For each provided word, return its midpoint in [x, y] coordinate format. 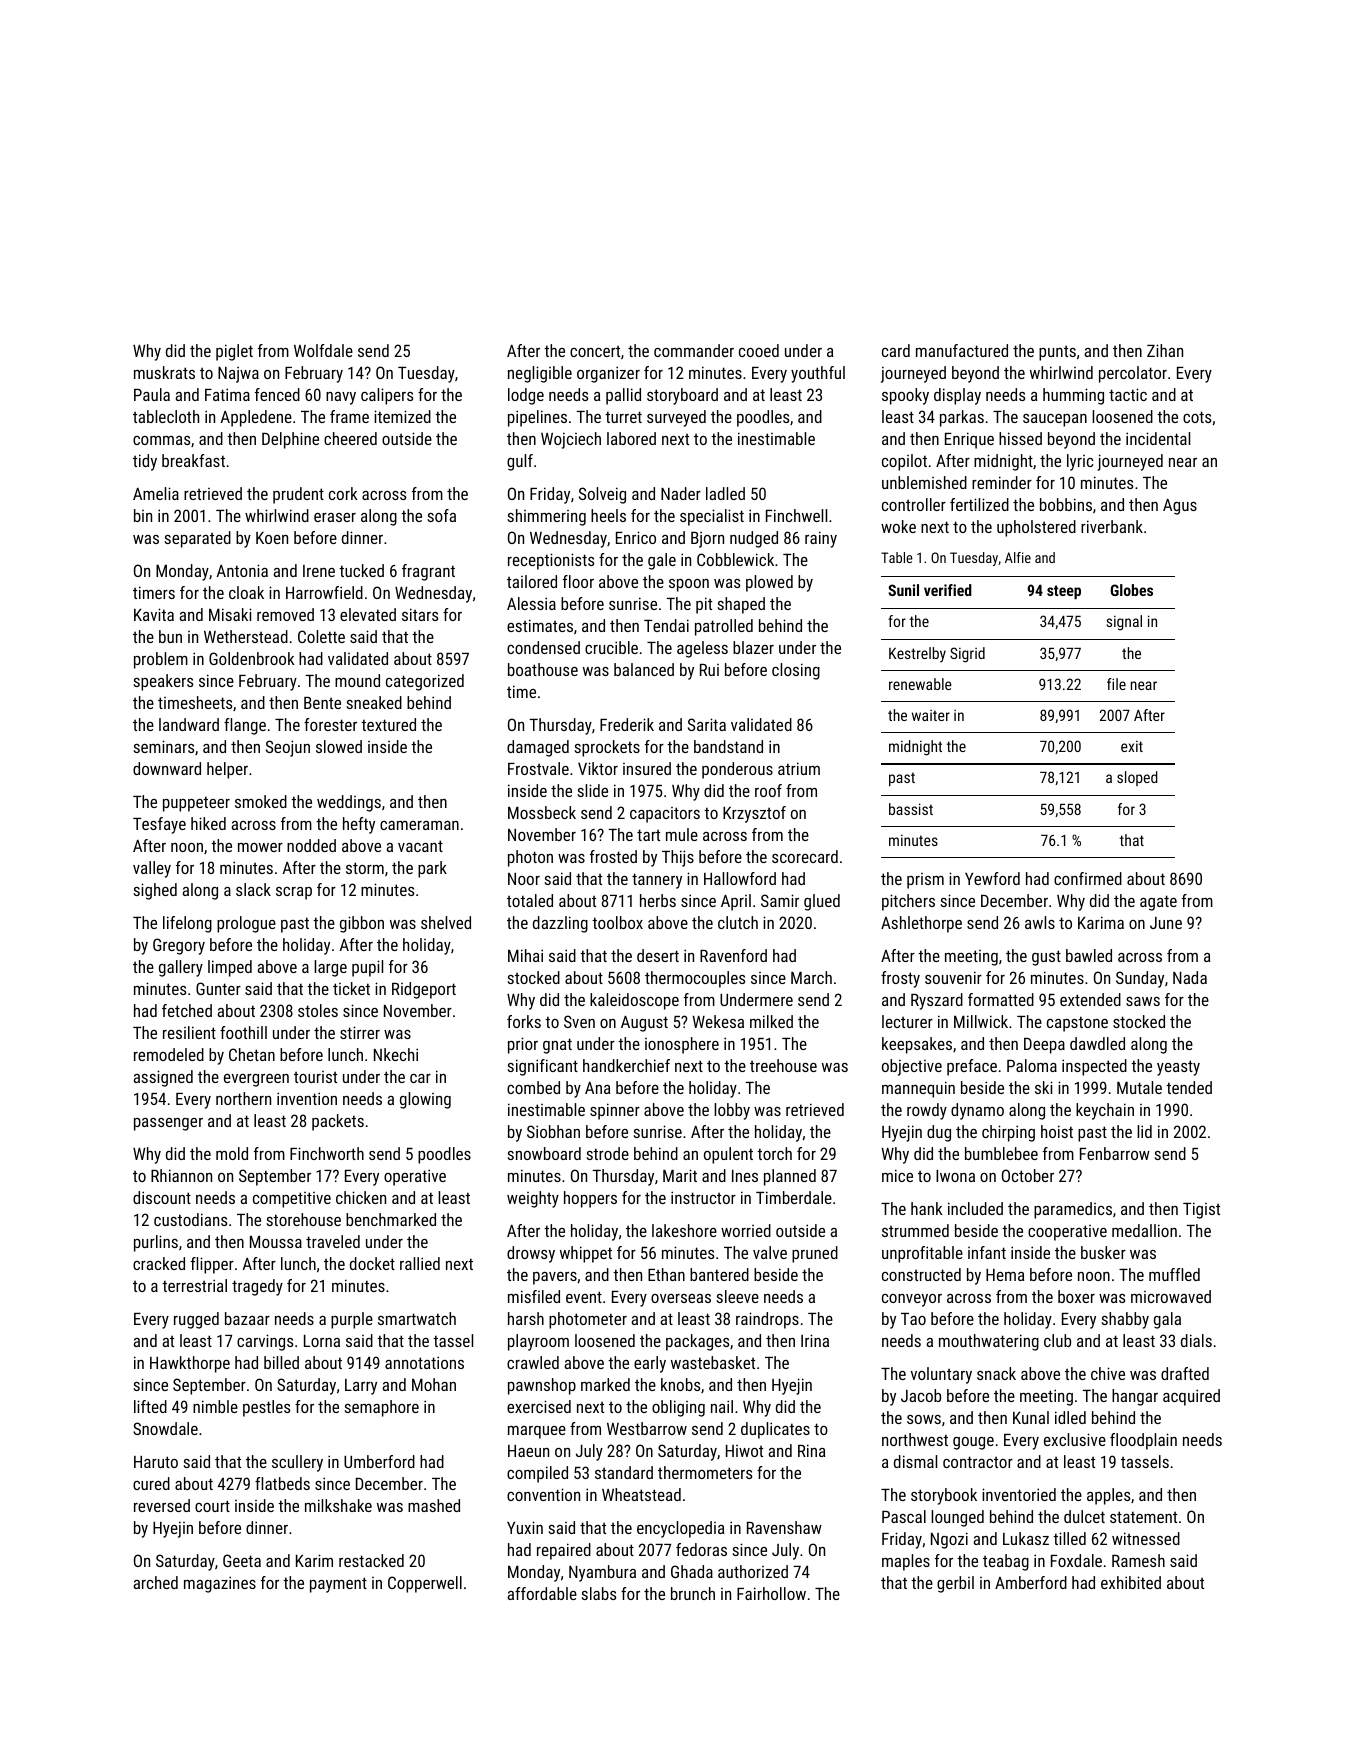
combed [533, 1087]
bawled [1089, 955]
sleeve [737, 1296]
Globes [1131, 590]
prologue [246, 924]
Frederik [627, 724]
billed [281, 1362]
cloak [246, 592]
